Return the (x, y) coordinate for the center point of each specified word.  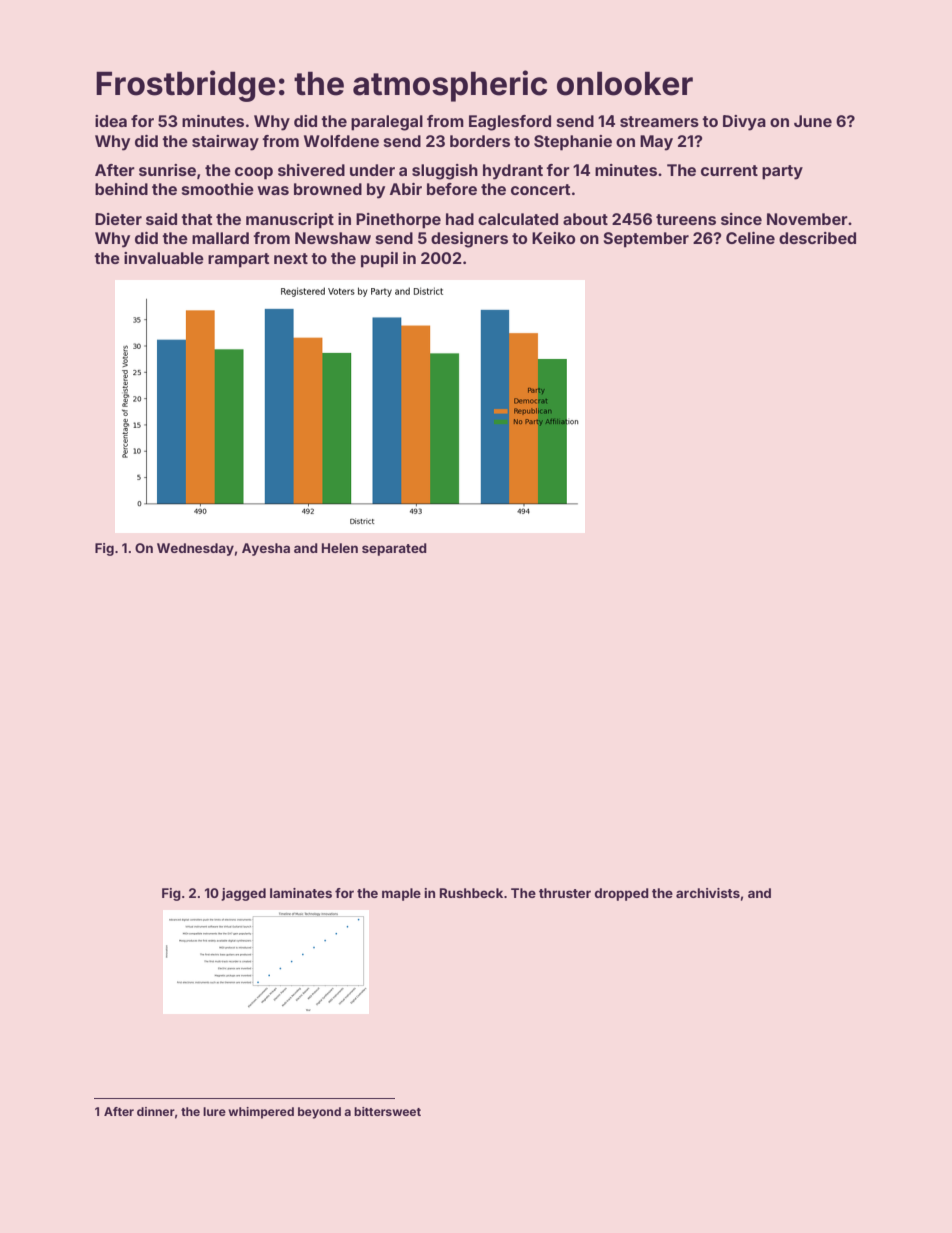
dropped (622, 894)
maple (401, 894)
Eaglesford (510, 123)
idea (111, 121)
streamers (659, 121)
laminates (301, 893)
